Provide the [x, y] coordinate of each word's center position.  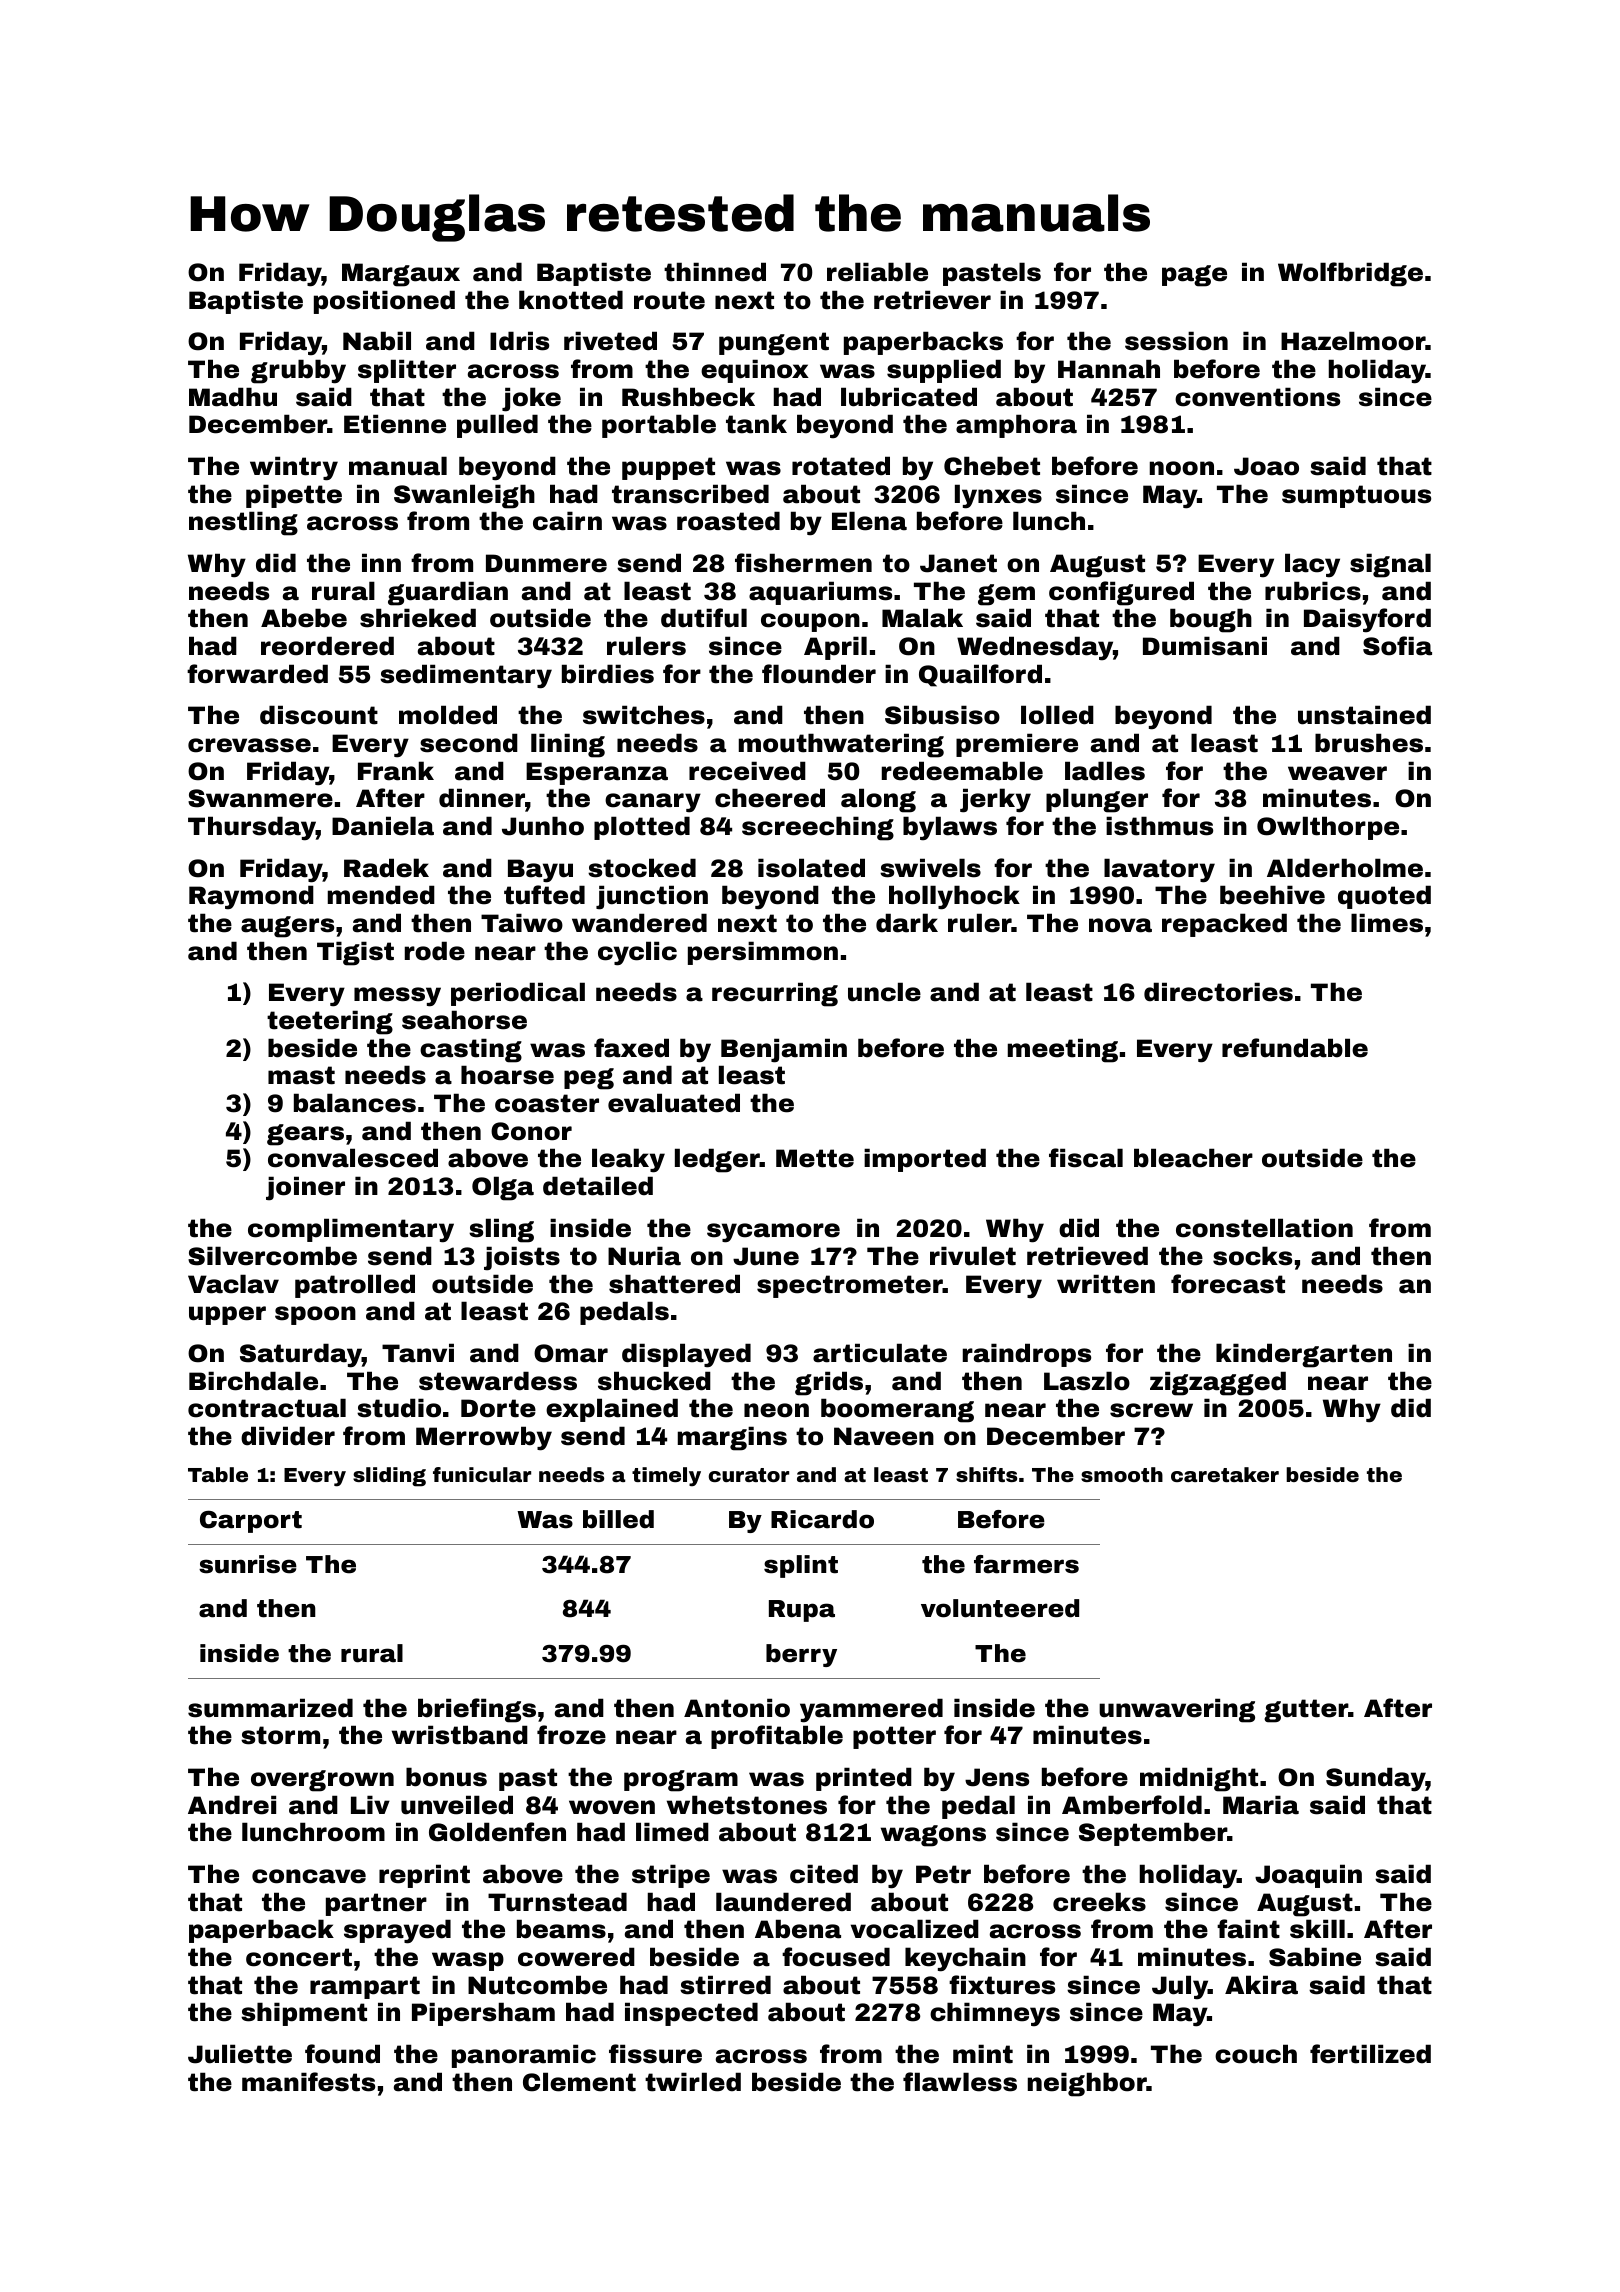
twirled [693, 2082]
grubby [298, 371]
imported [925, 1160]
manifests [308, 2082]
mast [301, 1075]
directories [1218, 992]
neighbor [1087, 2084]
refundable [1295, 1048]
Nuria [644, 1256]
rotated [841, 466]
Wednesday [1035, 648]
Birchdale [253, 1381]
